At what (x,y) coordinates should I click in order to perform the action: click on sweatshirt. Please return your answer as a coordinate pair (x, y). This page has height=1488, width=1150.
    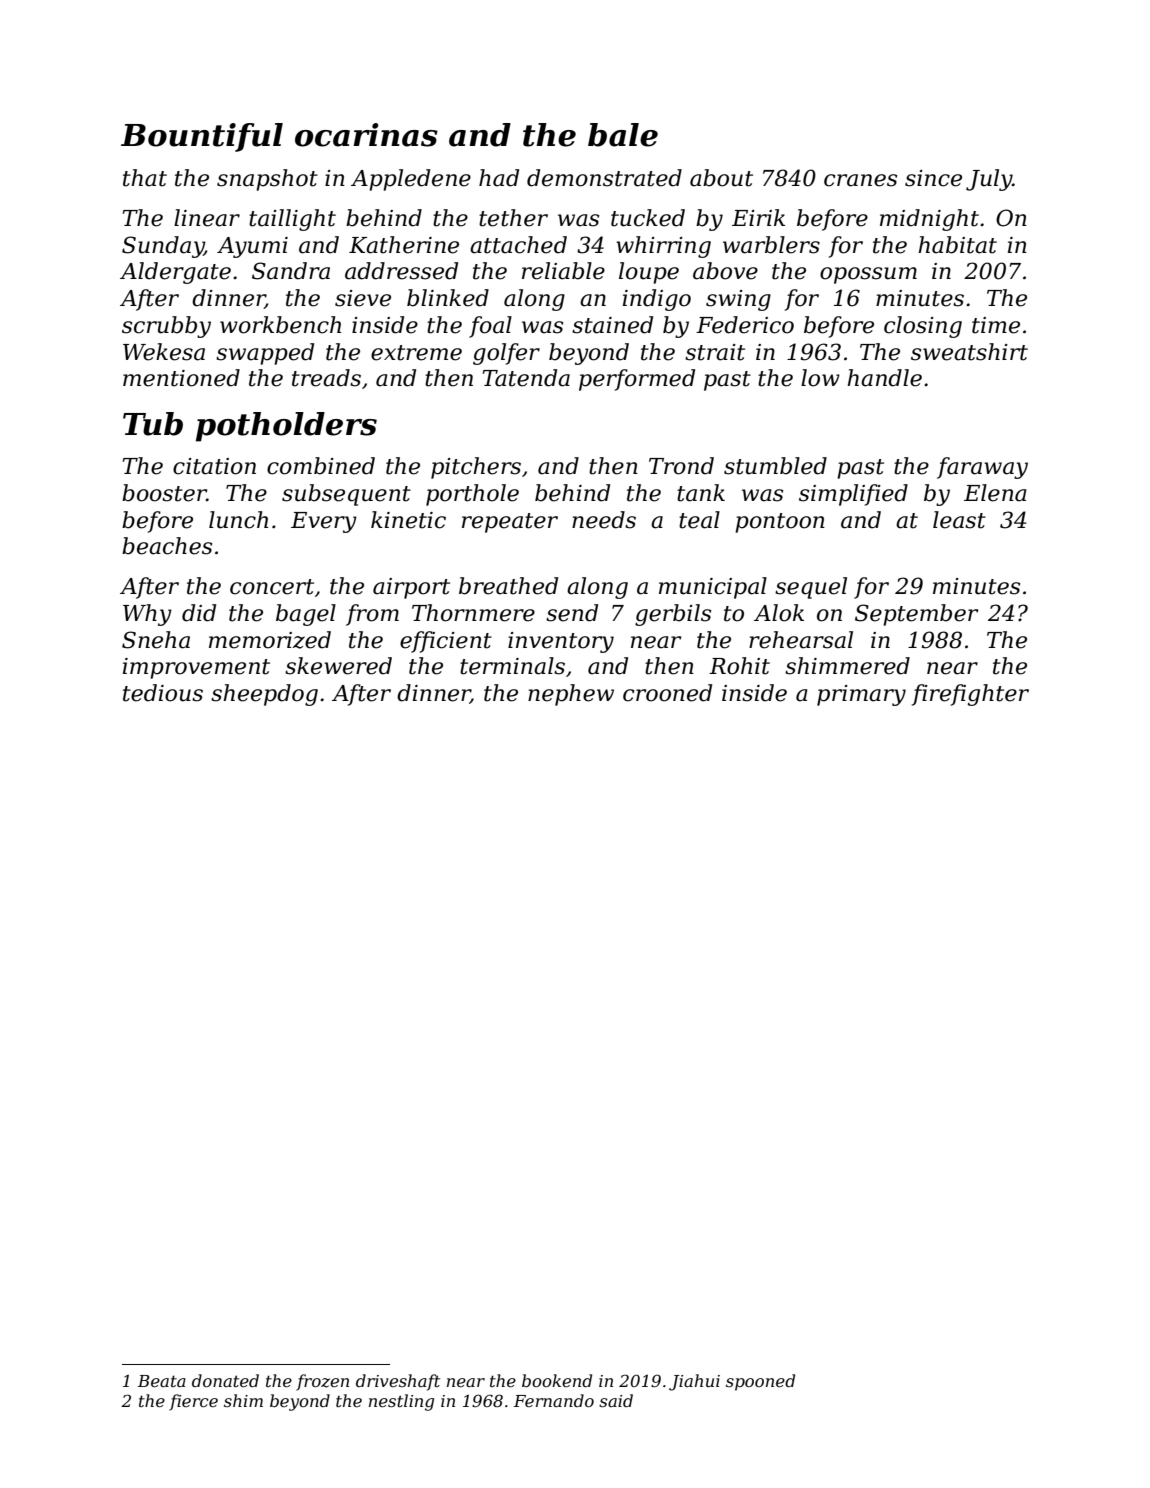
    Looking at the image, I should click on (969, 352).
